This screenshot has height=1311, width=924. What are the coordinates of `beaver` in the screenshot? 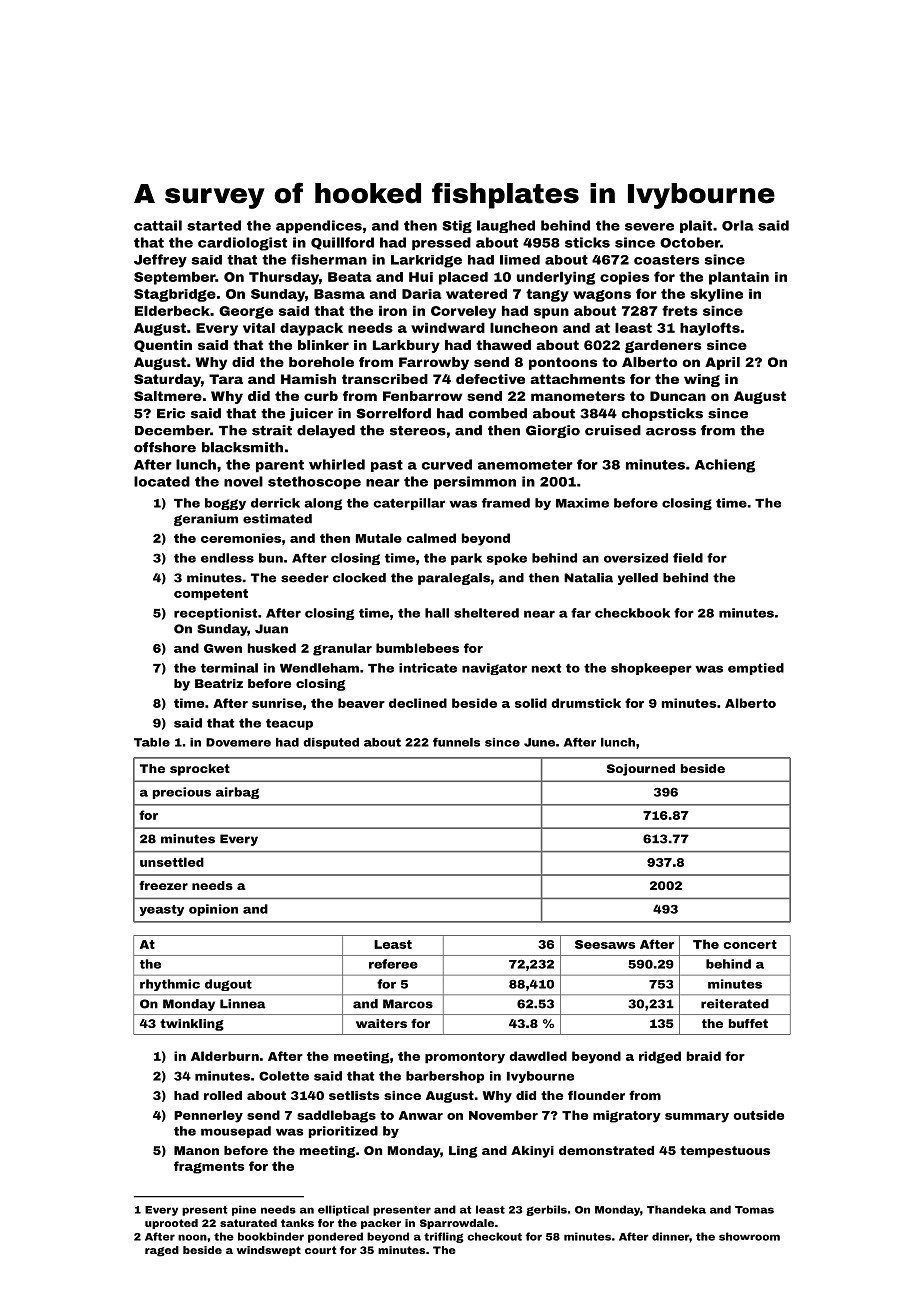 It's located at (361, 703).
